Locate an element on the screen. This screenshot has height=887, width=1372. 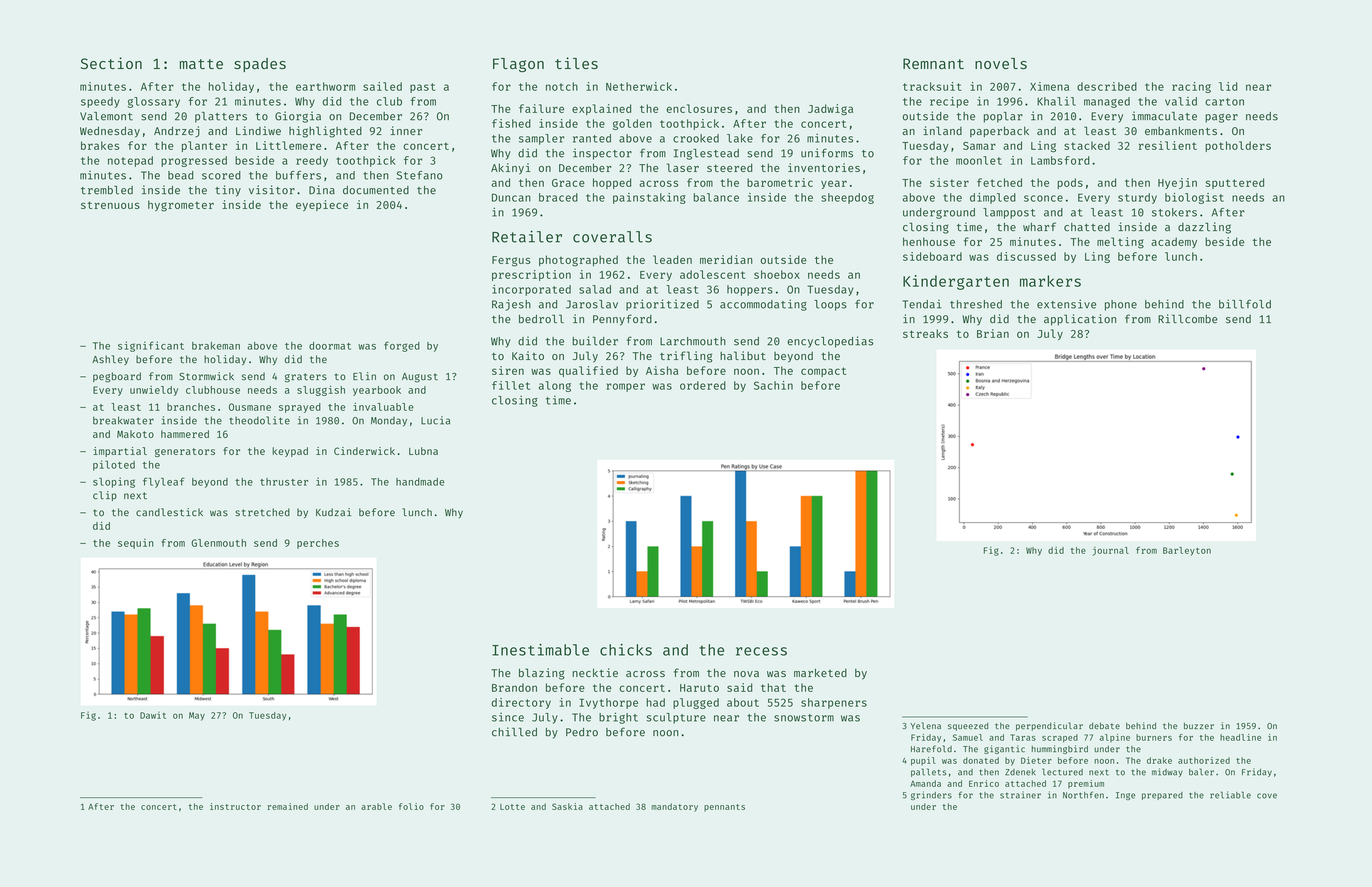
romper is located at coordinates (625, 387).
